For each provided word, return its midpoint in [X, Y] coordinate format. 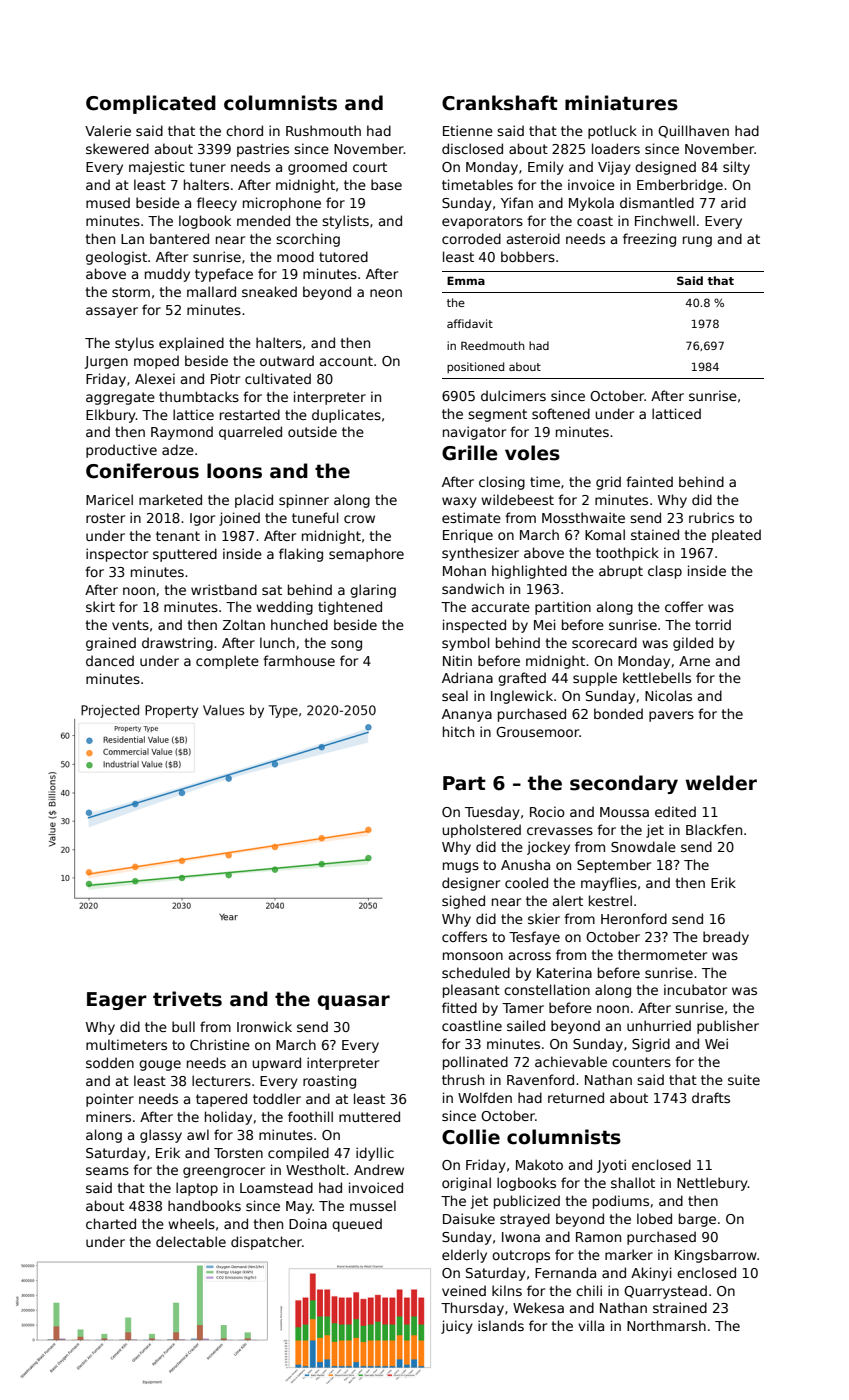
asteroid [533, 238]
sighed [463, 902]
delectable [191, 1241]
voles [532, 453]
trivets [187, 999]
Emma [466, 280]
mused [108, 202]
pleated [736, 536]
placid [254, 501]
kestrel [610, 900]
